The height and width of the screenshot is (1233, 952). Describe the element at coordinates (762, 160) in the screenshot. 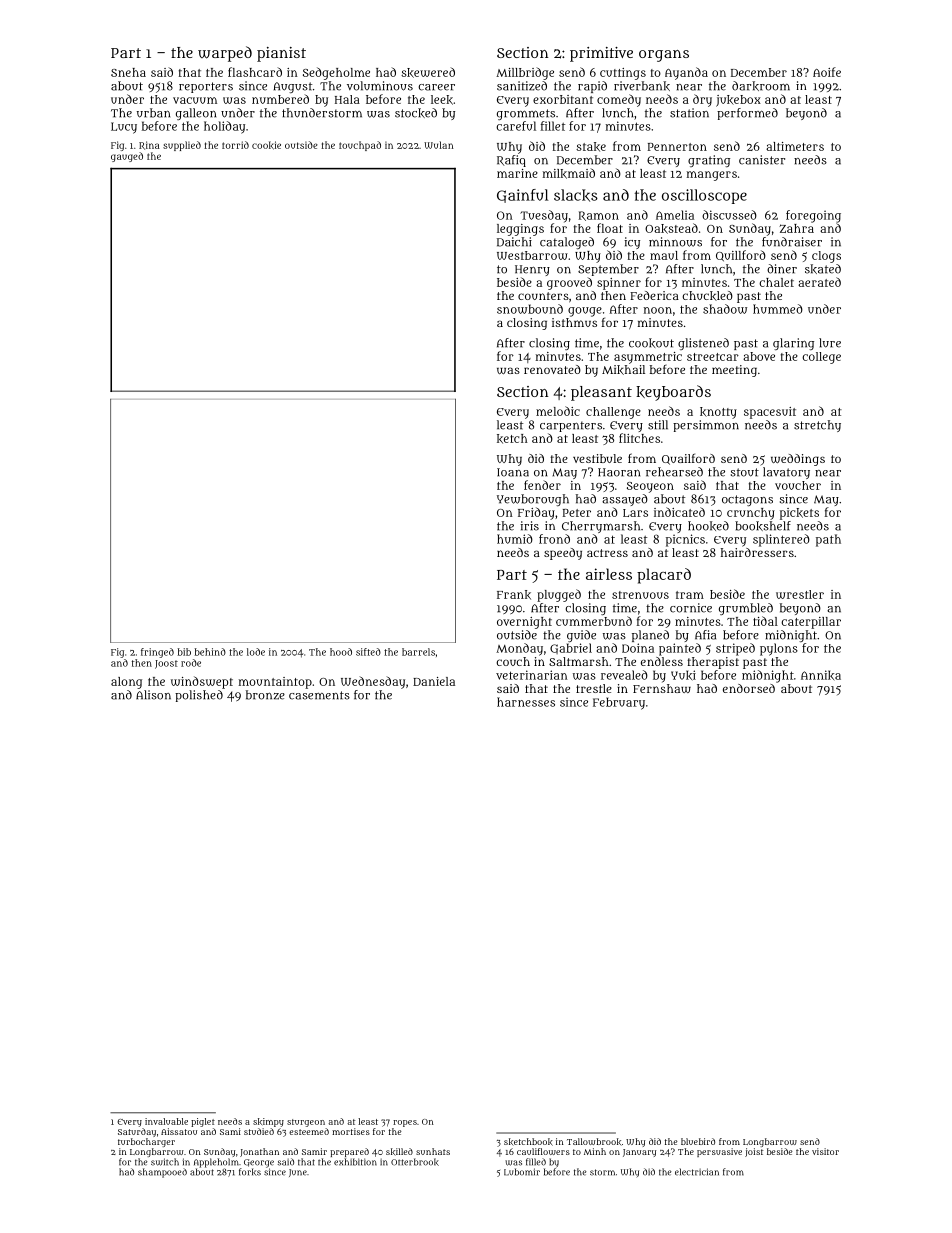

I see `canister` at that location.
